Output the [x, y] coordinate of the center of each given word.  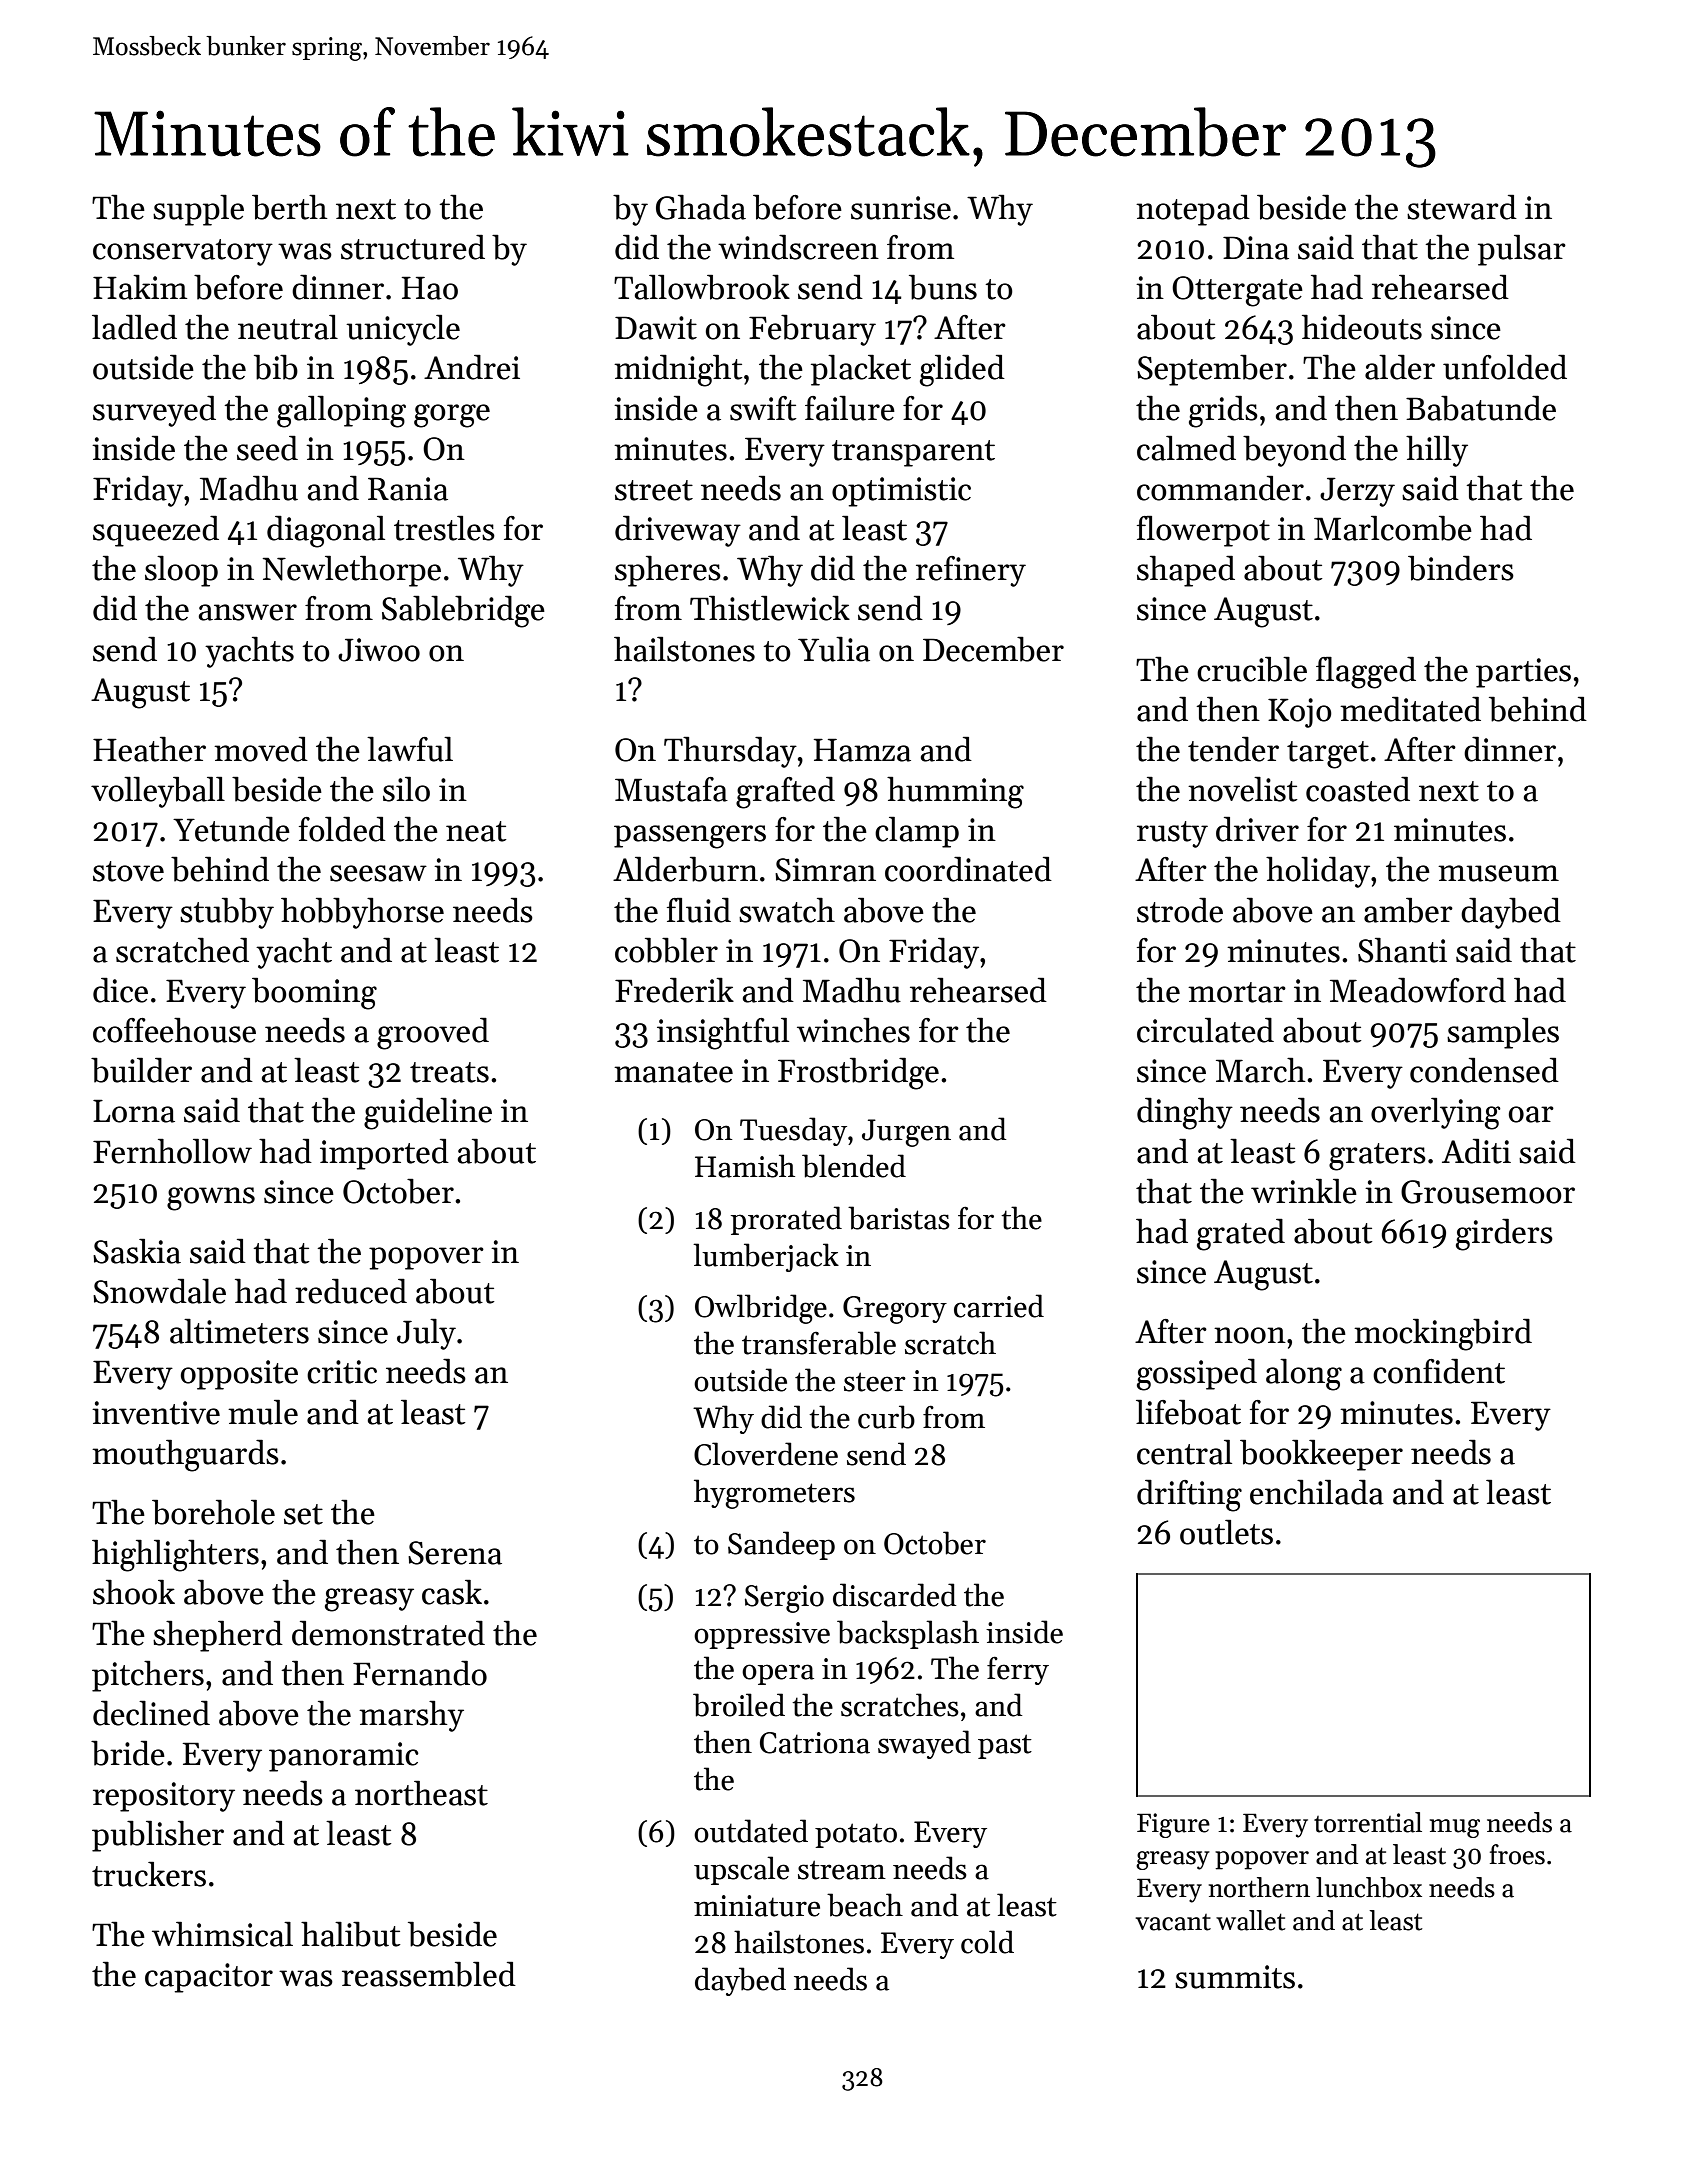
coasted [1358, 789]
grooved [433, 1033]
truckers [149, 1874]
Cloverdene [766, 1454]
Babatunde [1481, 408]
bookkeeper [1321, 1455]
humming [955, 792]
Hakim [140, 287]
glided [962, 370]
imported [384, 1154]
